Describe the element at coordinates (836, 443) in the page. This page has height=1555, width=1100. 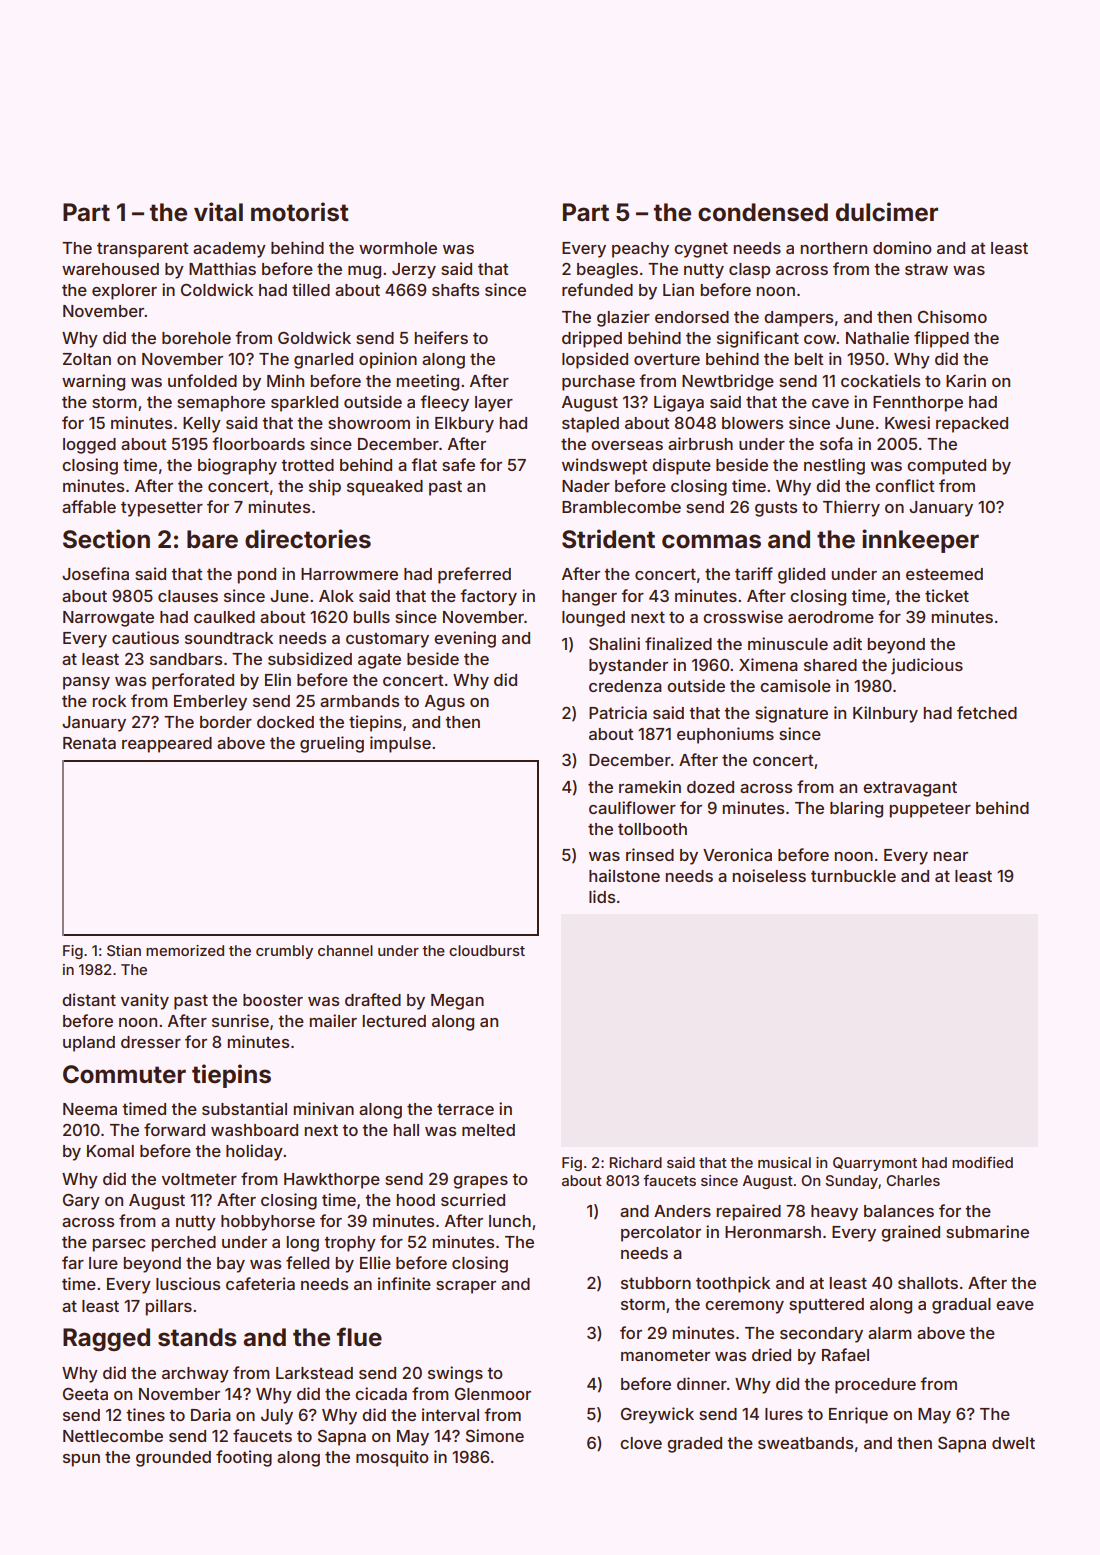
I see `sofa` at that location.
